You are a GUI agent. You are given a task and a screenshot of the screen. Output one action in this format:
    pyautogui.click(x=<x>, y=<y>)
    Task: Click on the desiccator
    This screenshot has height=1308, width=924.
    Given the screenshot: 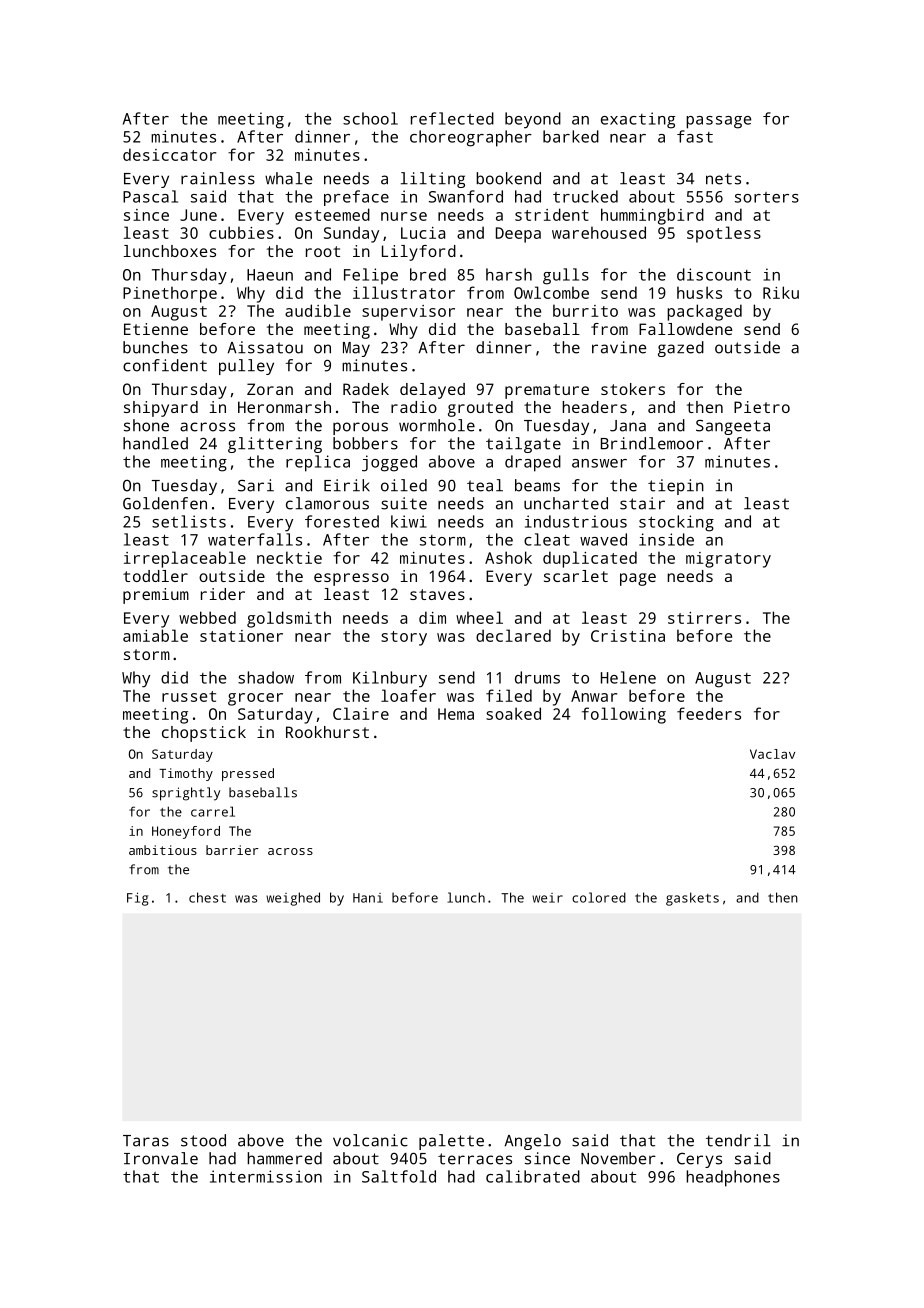 What is the action you would take?
    pyautogui.click(x=170, y=154)
